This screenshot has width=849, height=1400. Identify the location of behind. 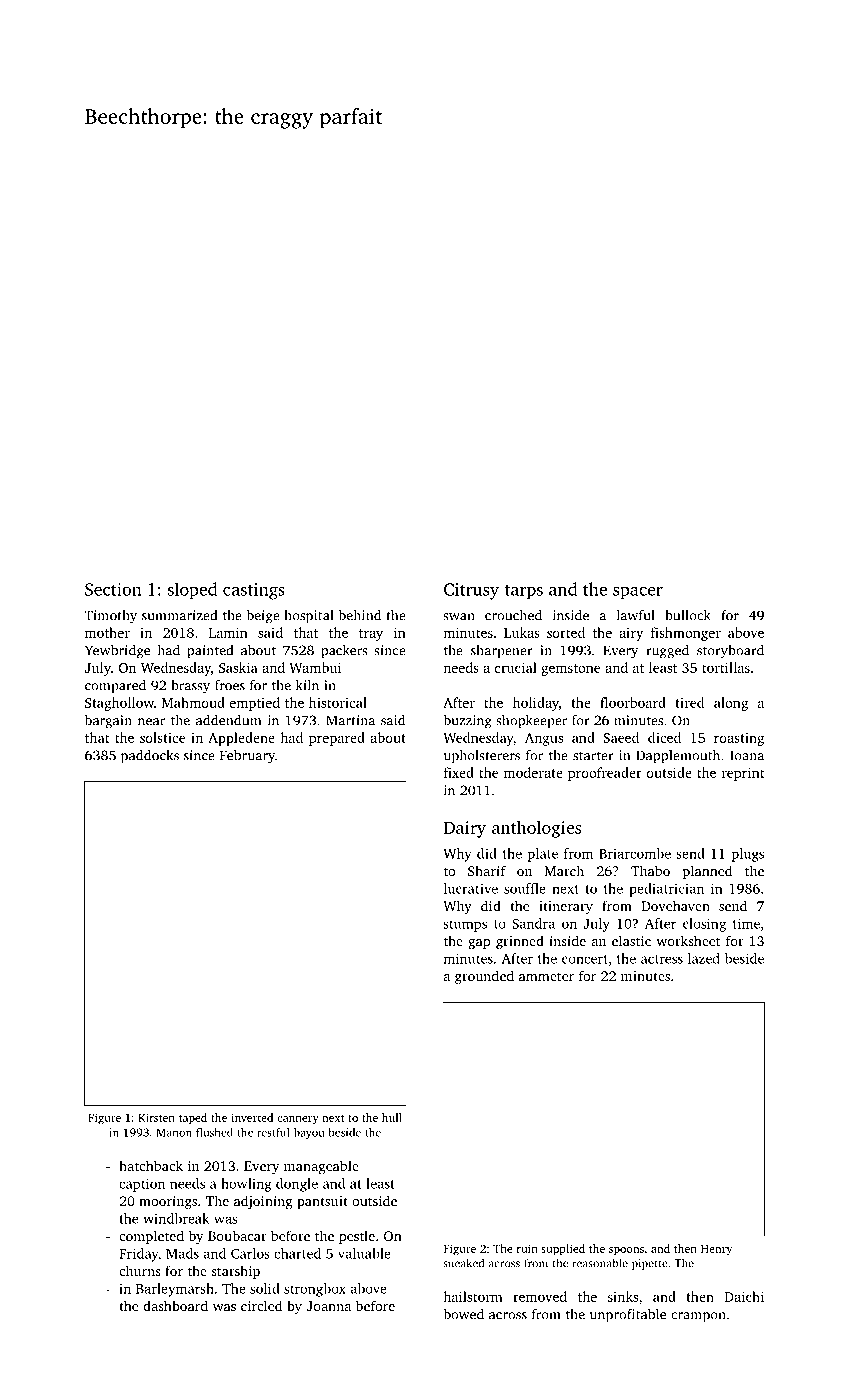
(359, 615).
